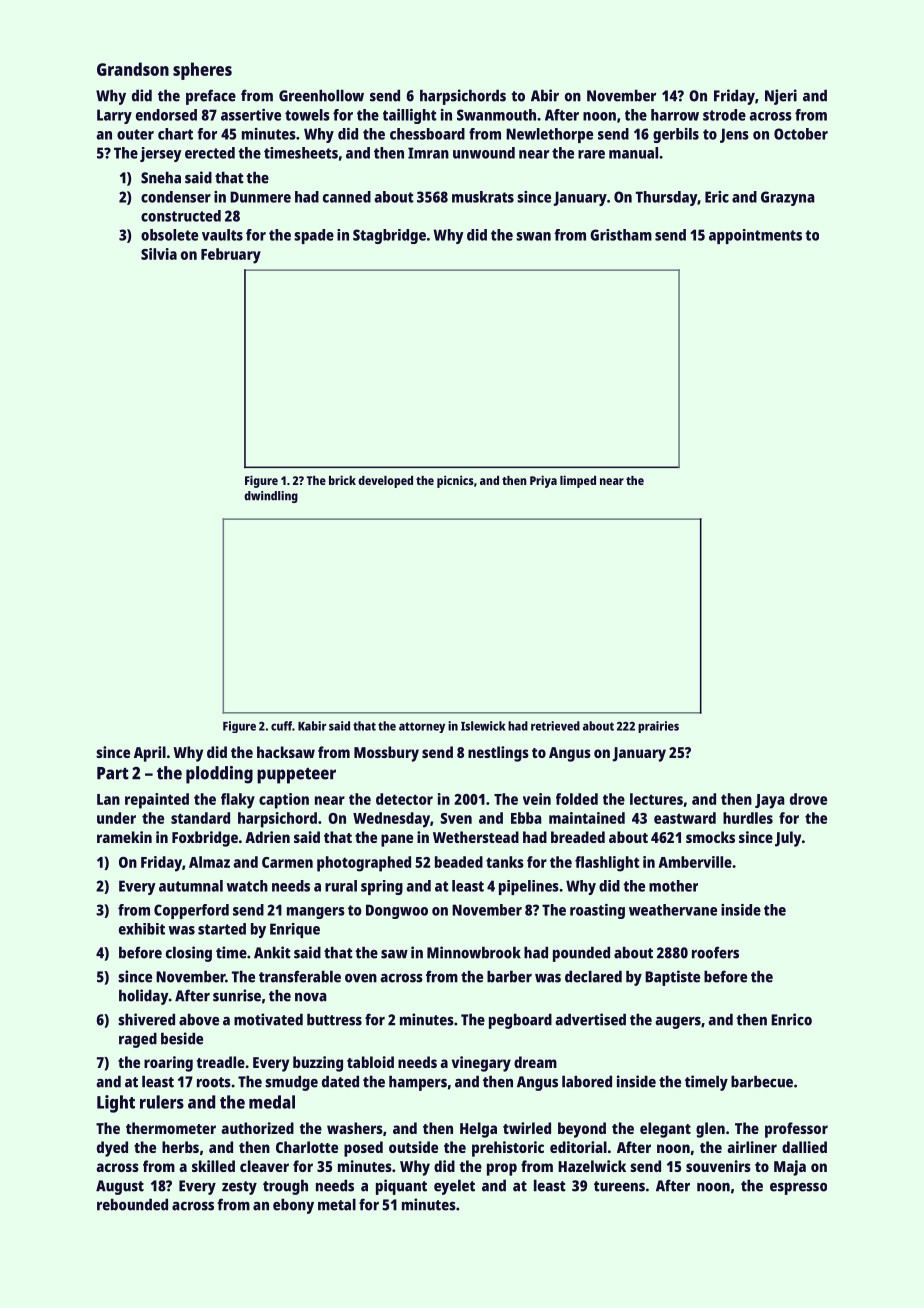 The height and width of the page is (1308, 924). What do you see at coordinates (675, 115) in the page?
I see `harrow` at bounding box center [675, 115].
